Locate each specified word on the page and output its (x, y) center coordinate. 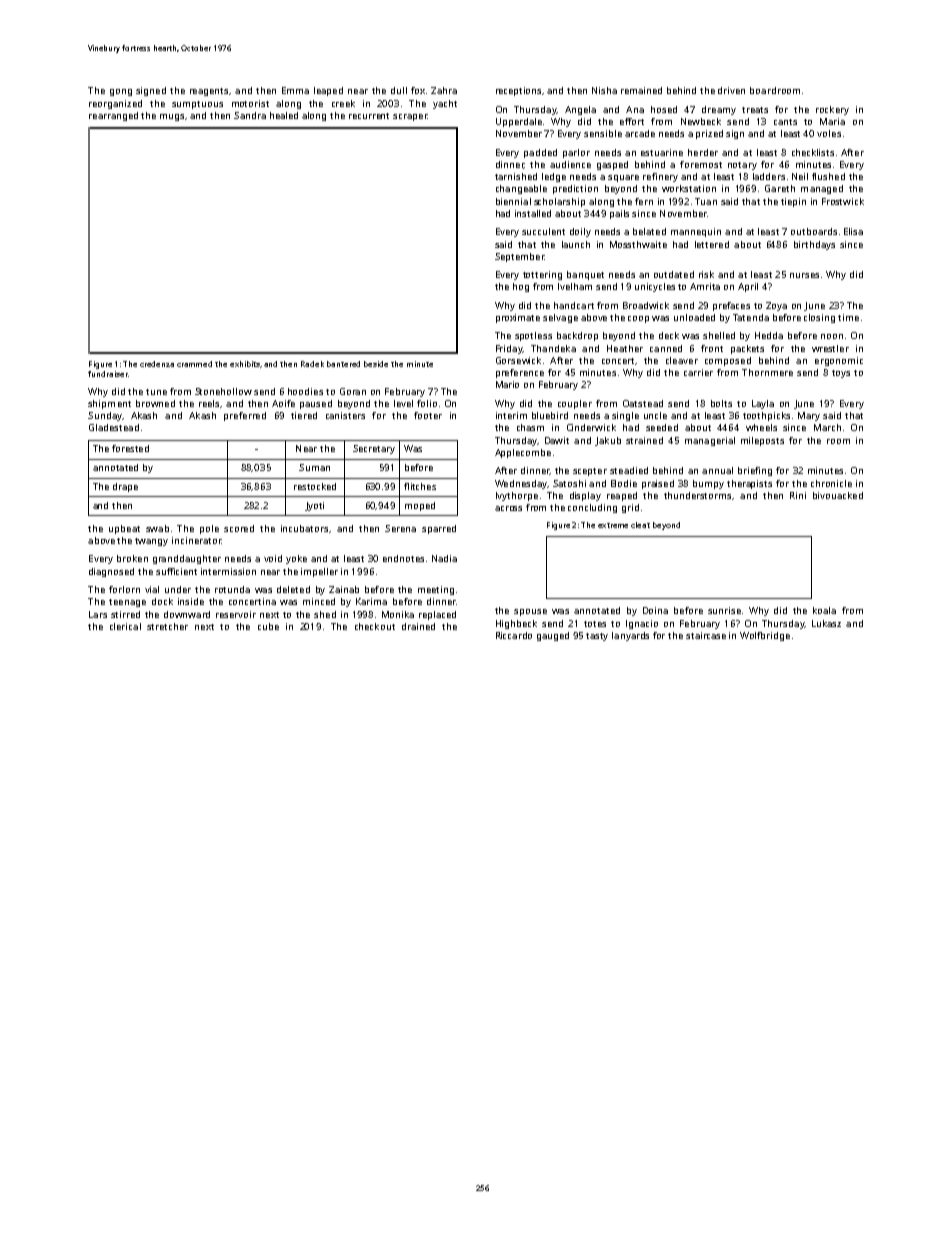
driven (731, 90)
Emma (295, 90)
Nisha (604, 90)
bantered (343, 364)
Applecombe (523, 453)
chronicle (831, 483)
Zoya (776, 306)
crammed (194, 364)
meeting (436, 590)
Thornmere (767, 372)
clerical (125, 626)
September (519, 257)
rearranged (113, 116)
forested (130, 448)
